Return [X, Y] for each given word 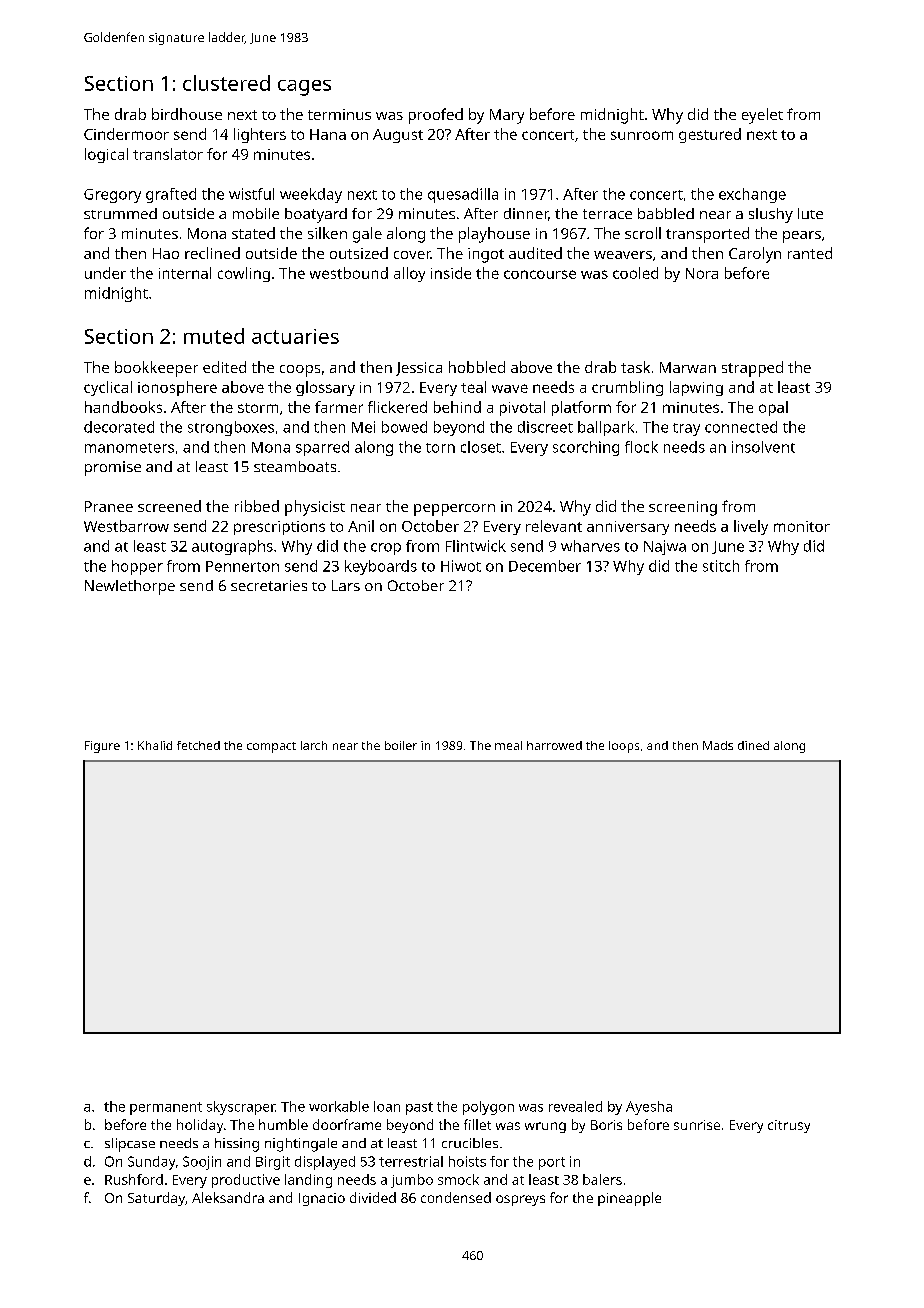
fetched [198, 745]
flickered [397, 407]
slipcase [130, 1145]
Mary [507, 116]
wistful [251, 194]
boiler [401, 745]
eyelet [762, 116]
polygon [488, 1108]
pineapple [629, 1199]
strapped [752, 369]
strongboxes [231, 428]
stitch [721, 566]
